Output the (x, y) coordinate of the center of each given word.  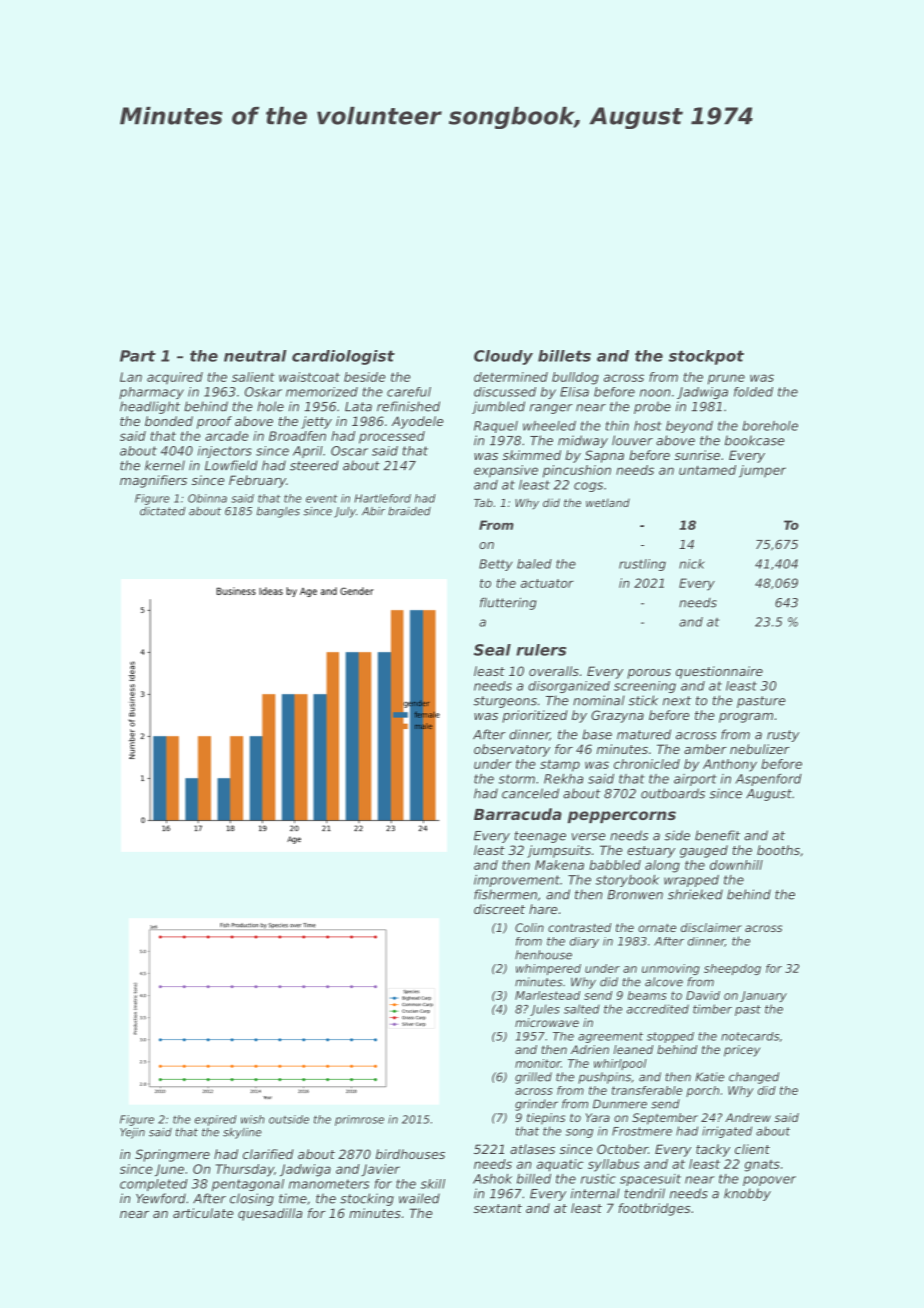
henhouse (543, 955)
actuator (547, 583)
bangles (278, 512)
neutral (255, 356)
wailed (419, 1198)
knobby (747, 1194)
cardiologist (343, 357)
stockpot (706, 357)
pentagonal (248, 1185)
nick (692, 564)
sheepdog (732, 969)
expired (216, 1120)
